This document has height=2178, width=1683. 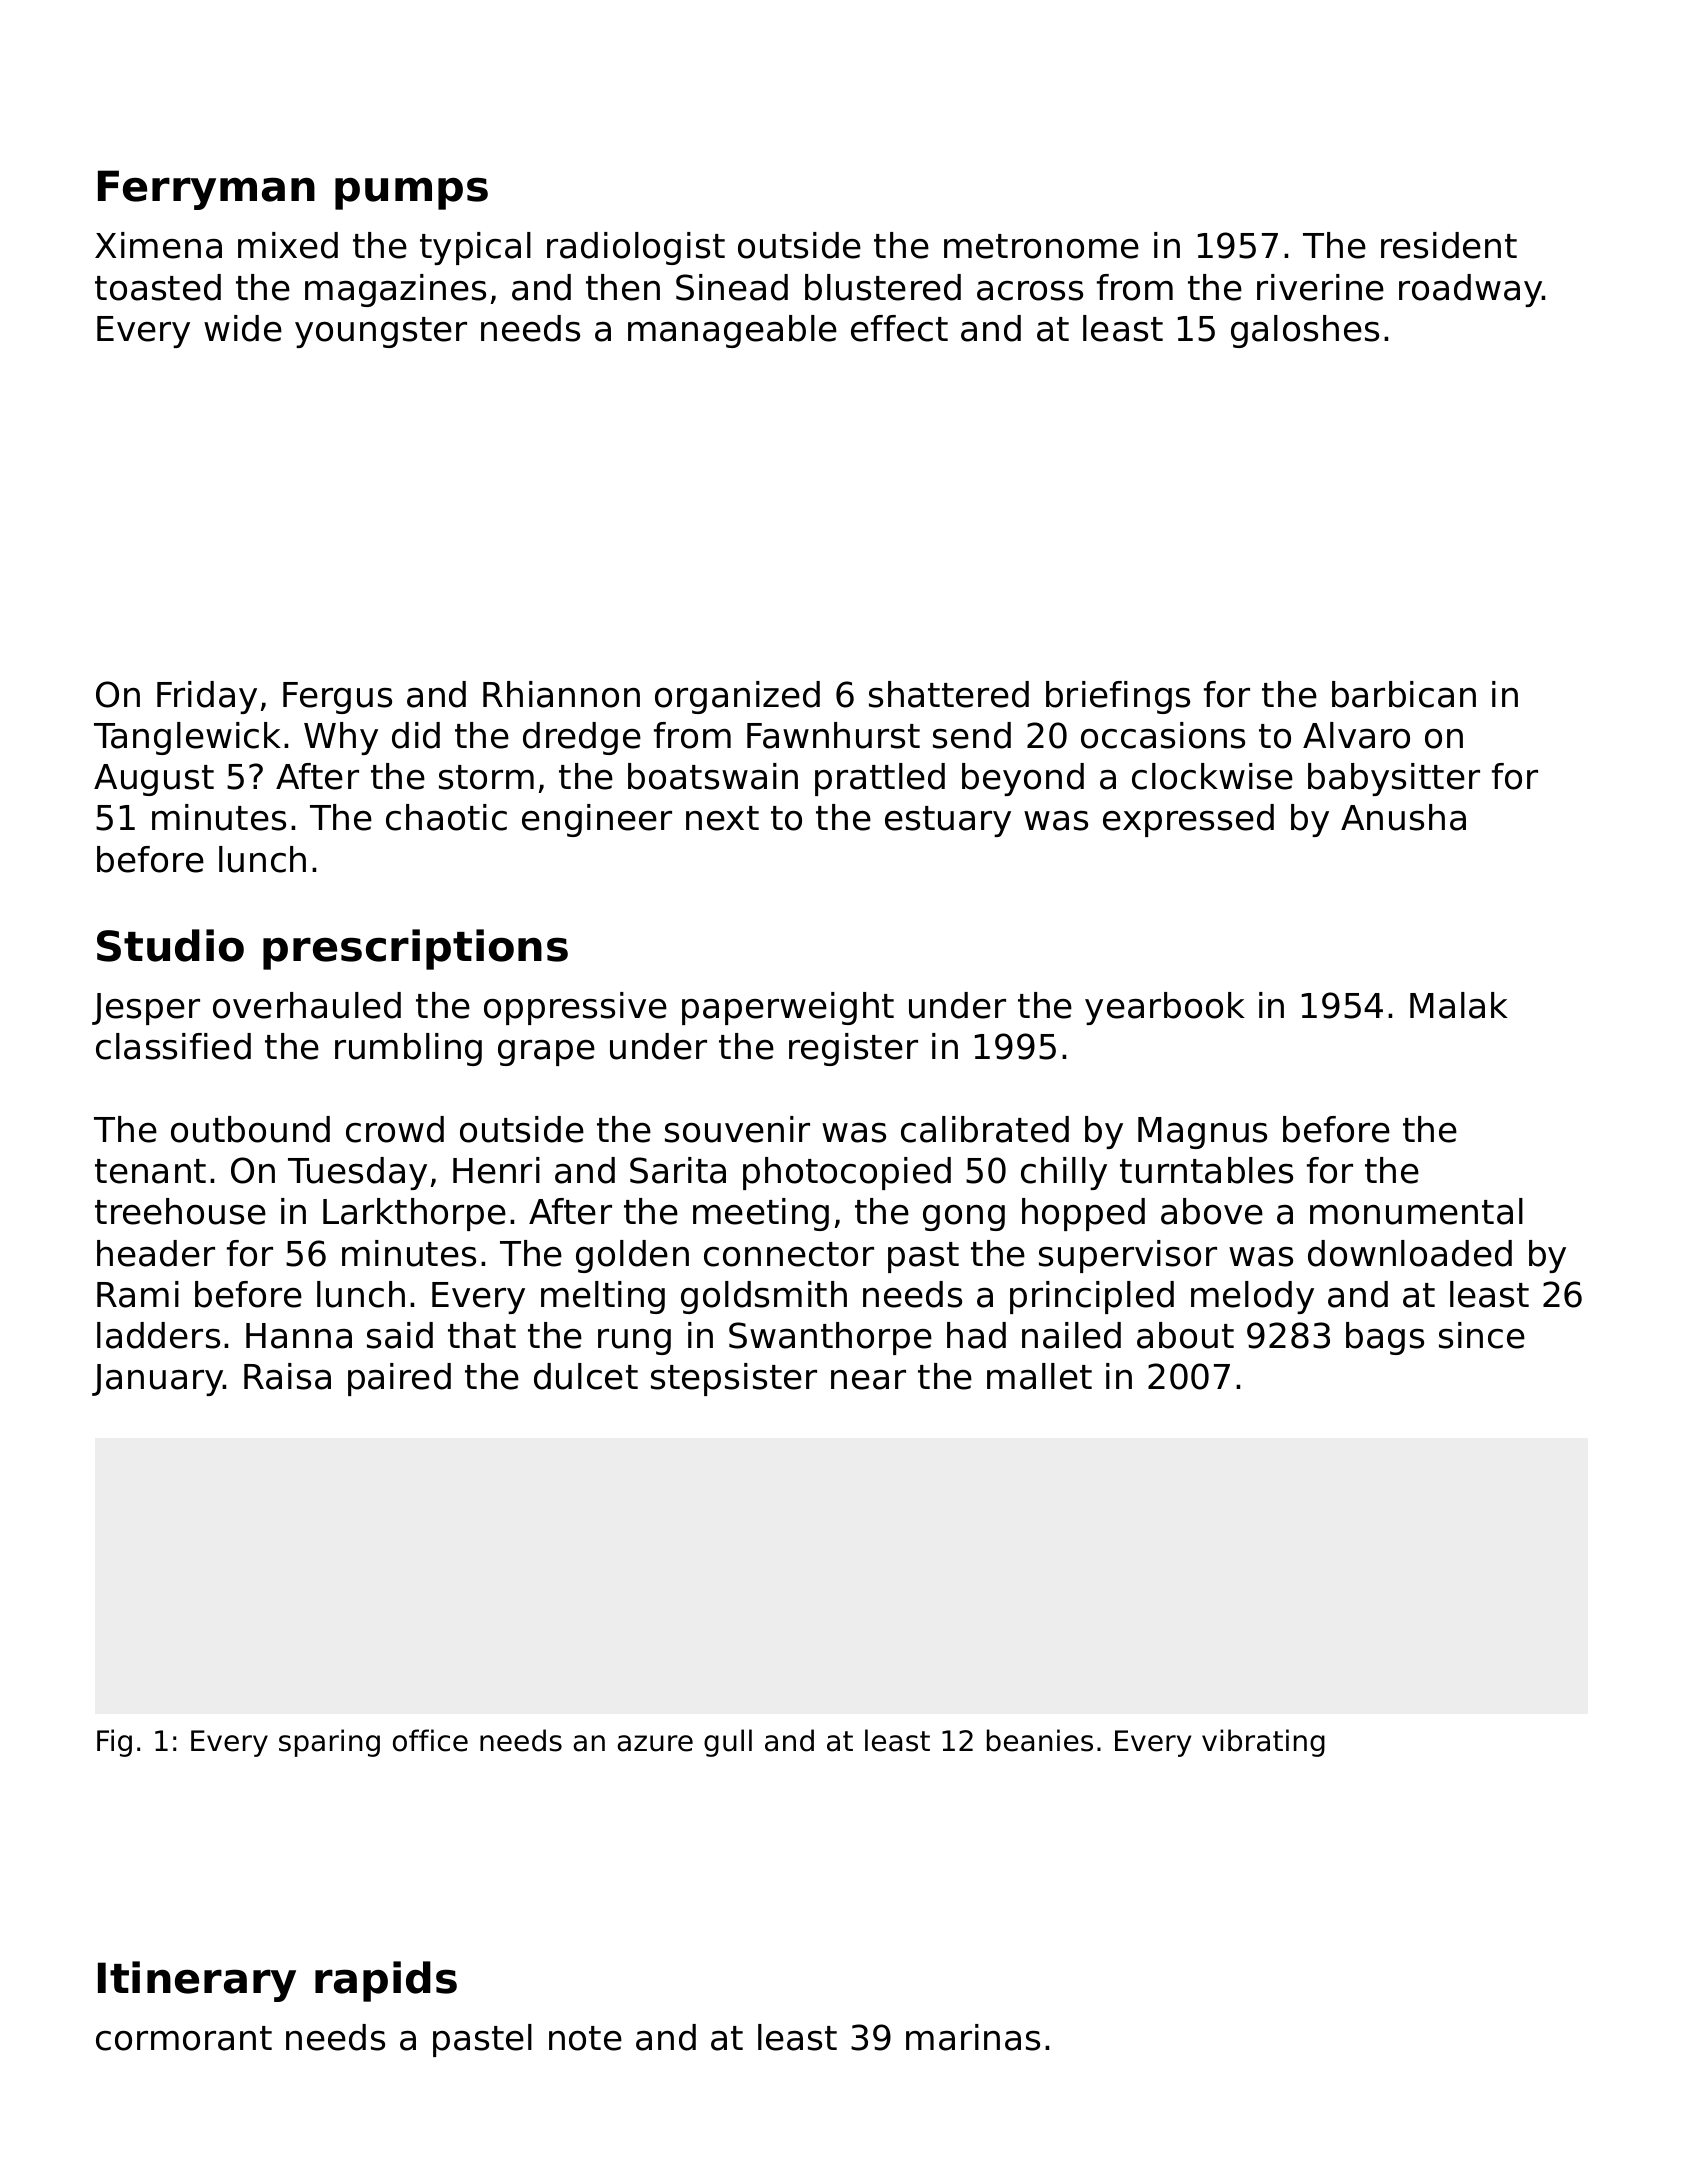 What do you see at coordinates (1165, 1008) in the document?
I see `yearbook` at bounding box center [1165, 1008].
